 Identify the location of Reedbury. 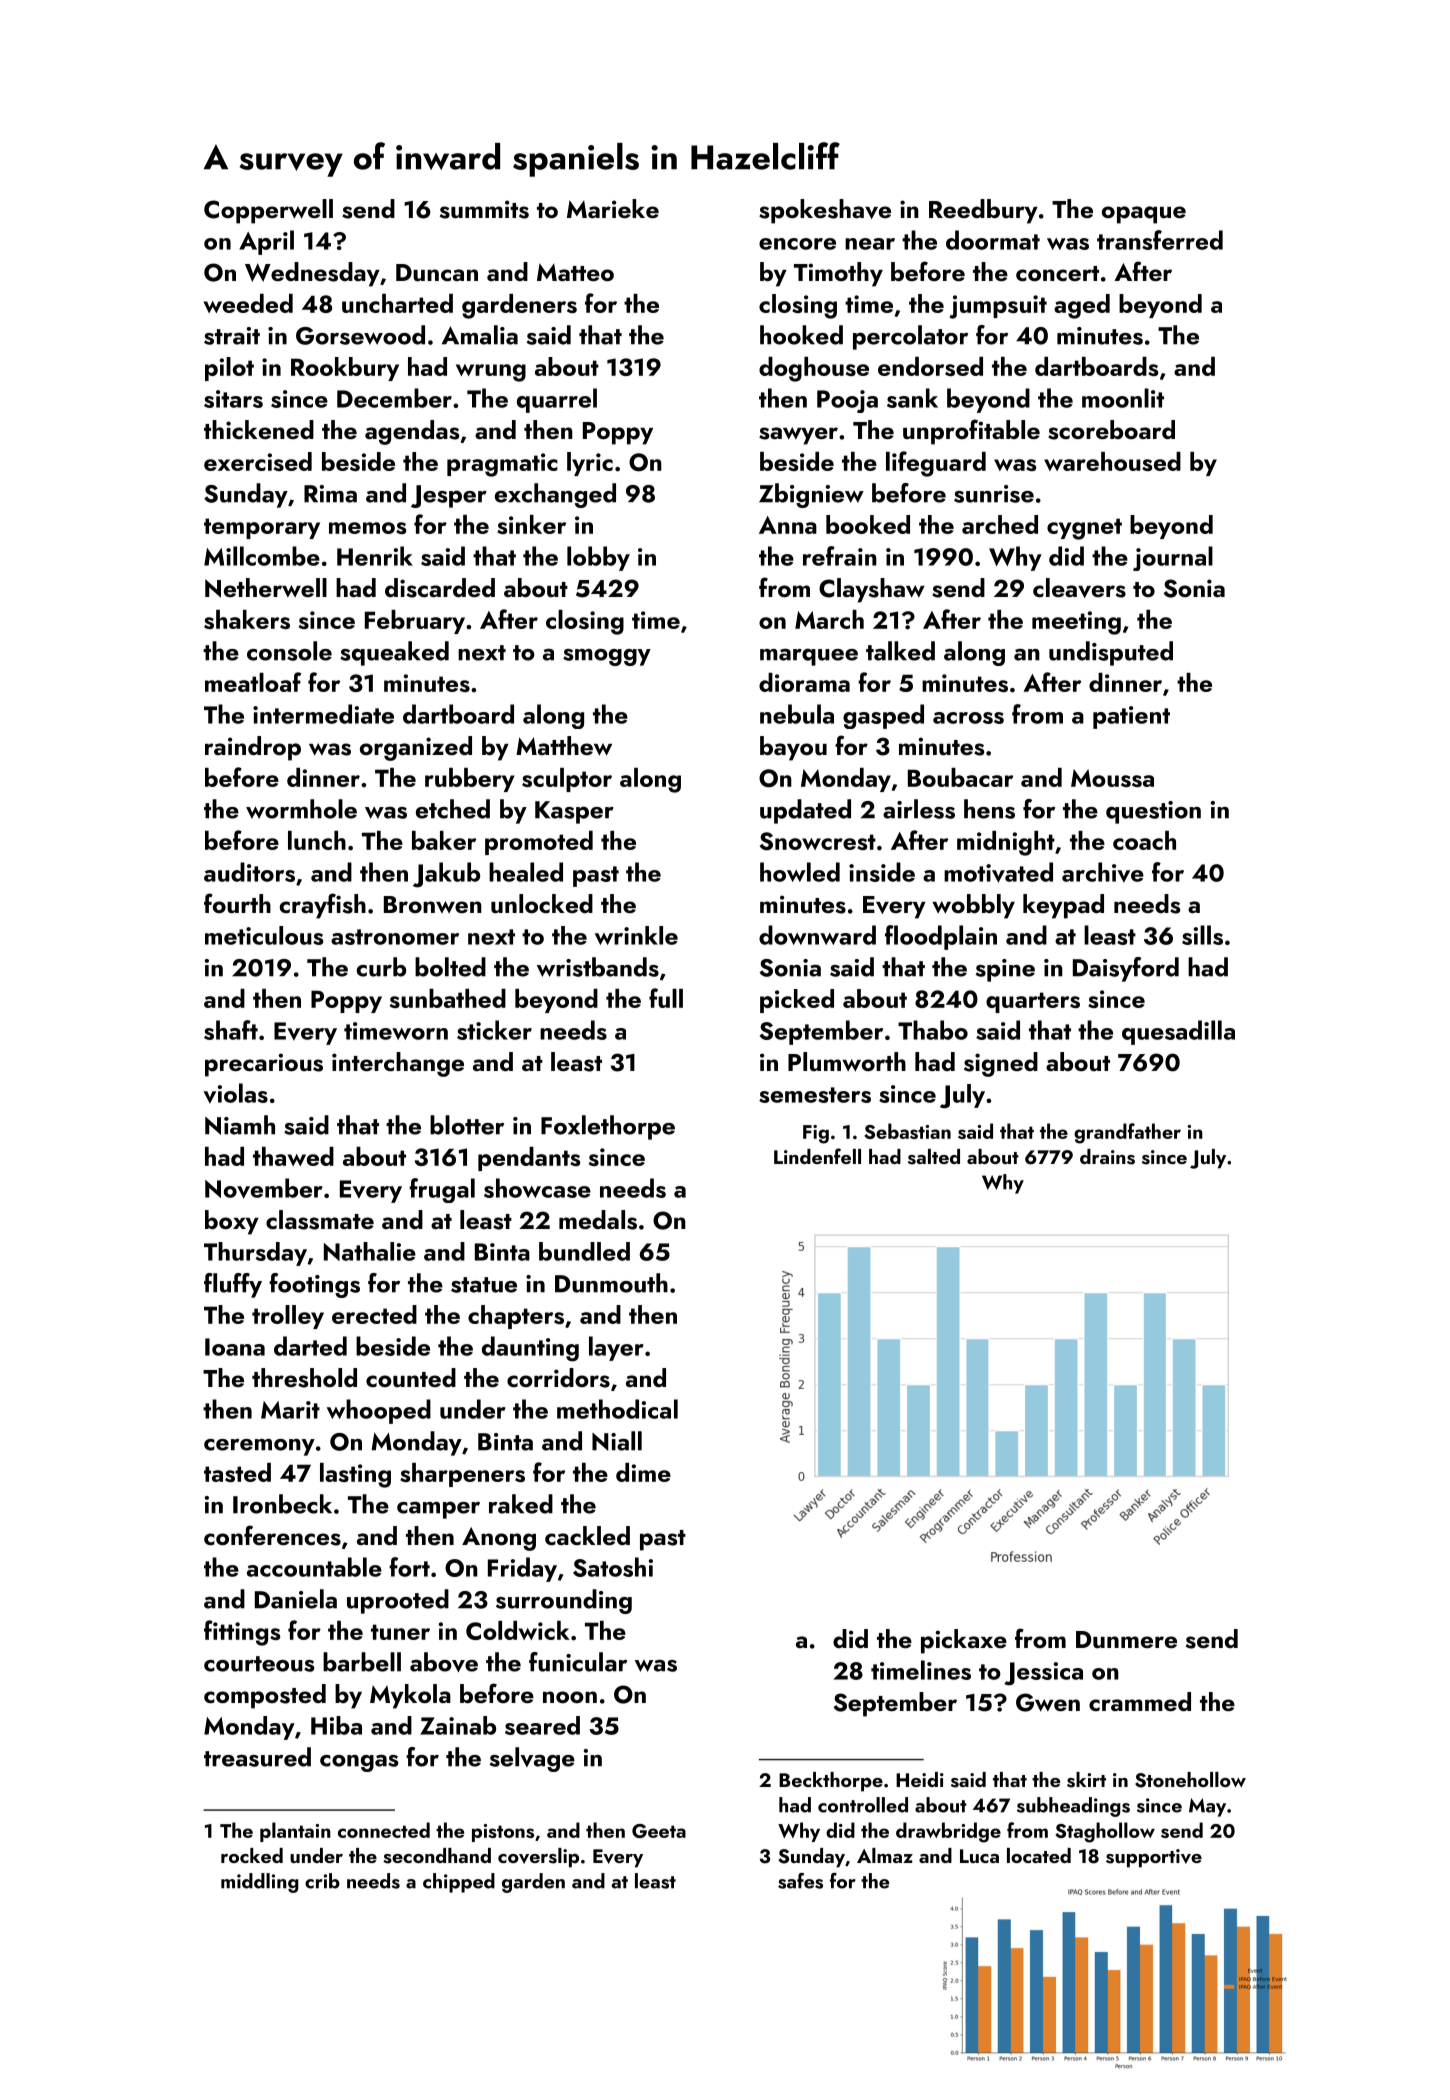
(983, 211).
